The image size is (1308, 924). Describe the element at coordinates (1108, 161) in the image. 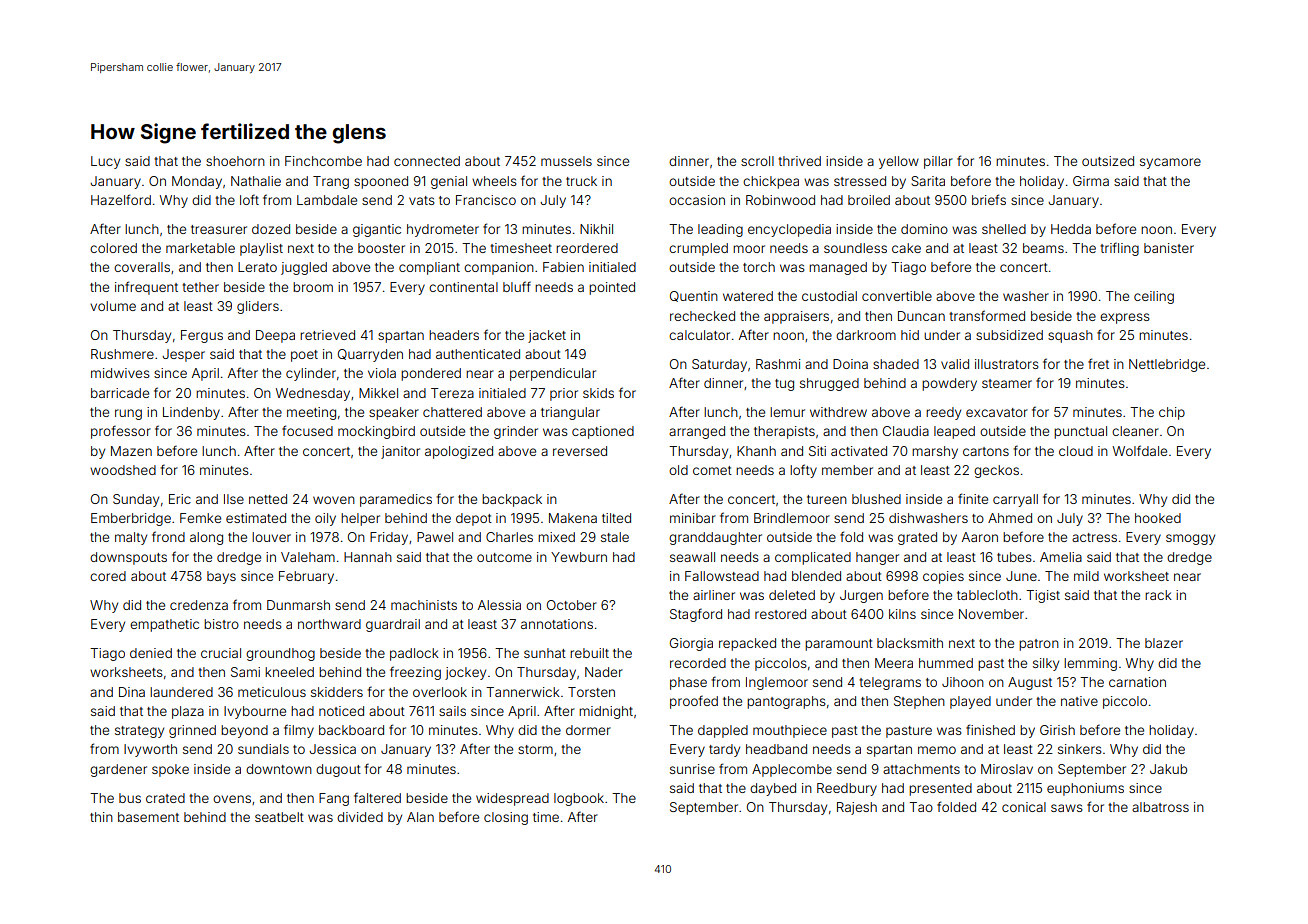

I see `outsized` at that location.
